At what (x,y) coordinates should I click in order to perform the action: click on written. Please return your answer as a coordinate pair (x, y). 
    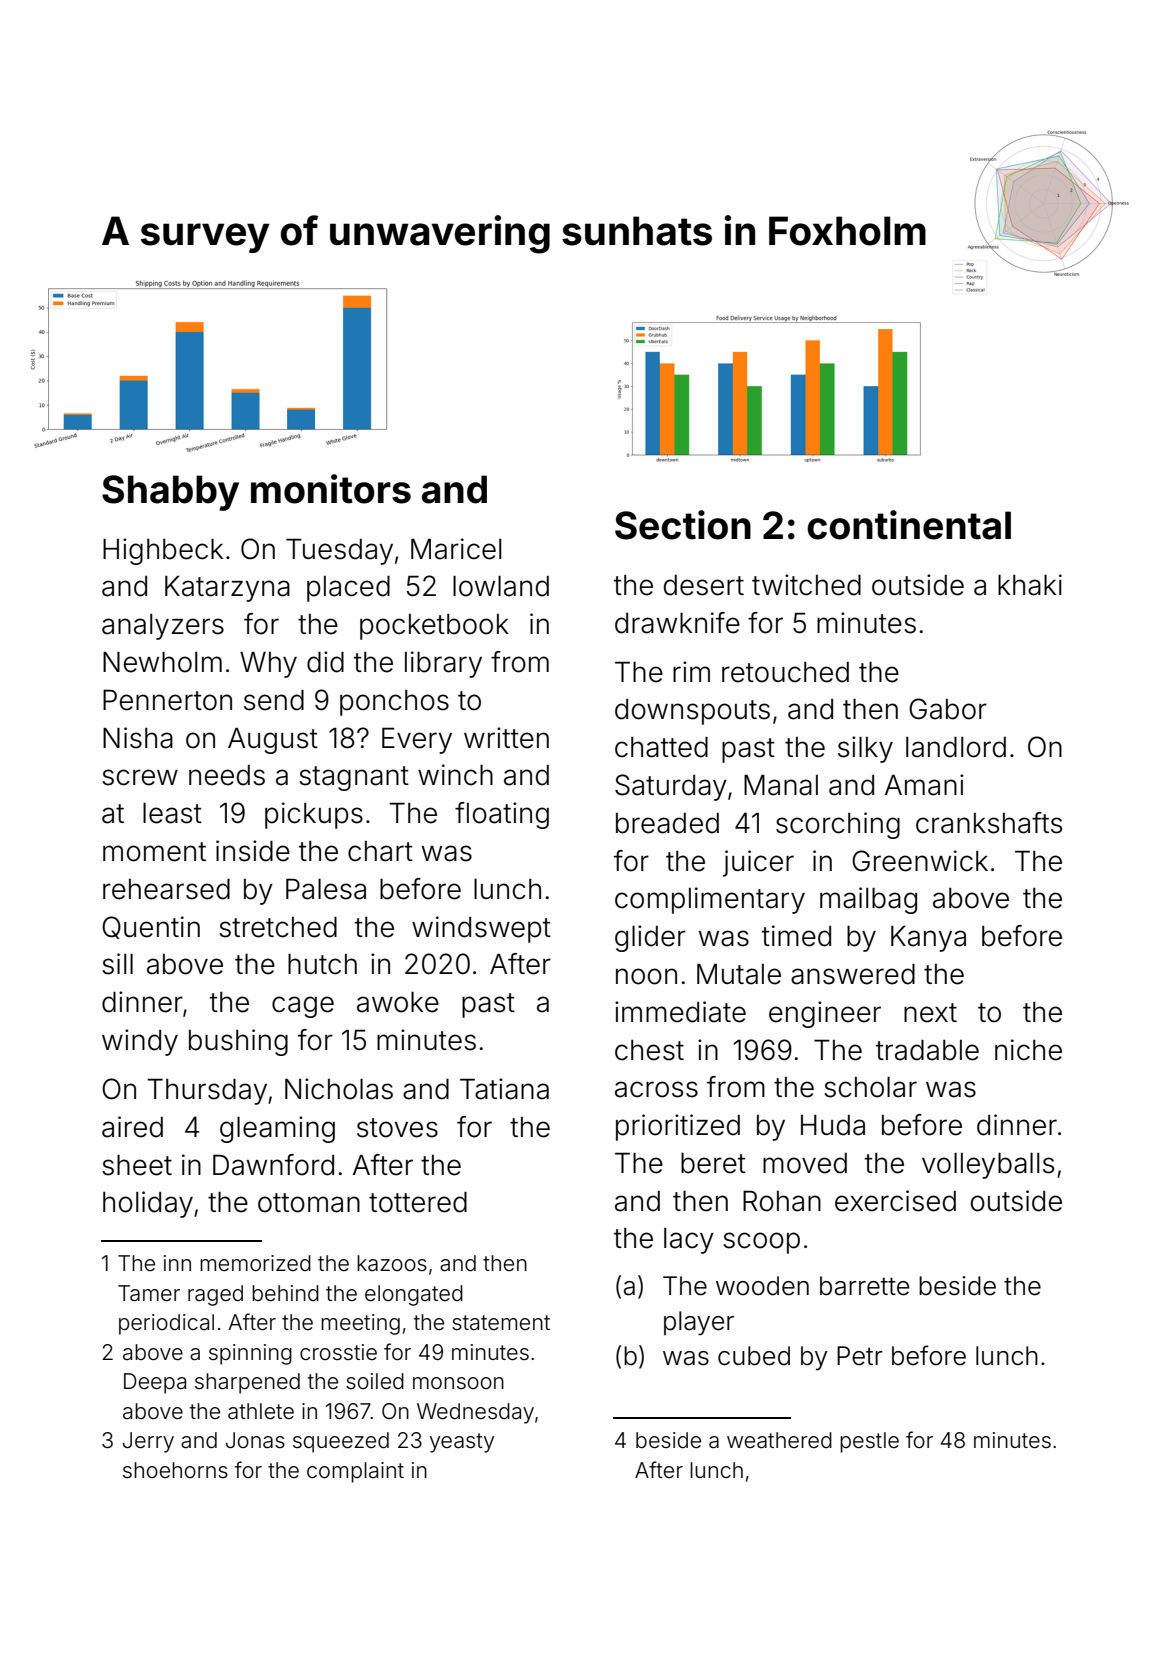
    Looking at the image, I should click on (506, 738).
